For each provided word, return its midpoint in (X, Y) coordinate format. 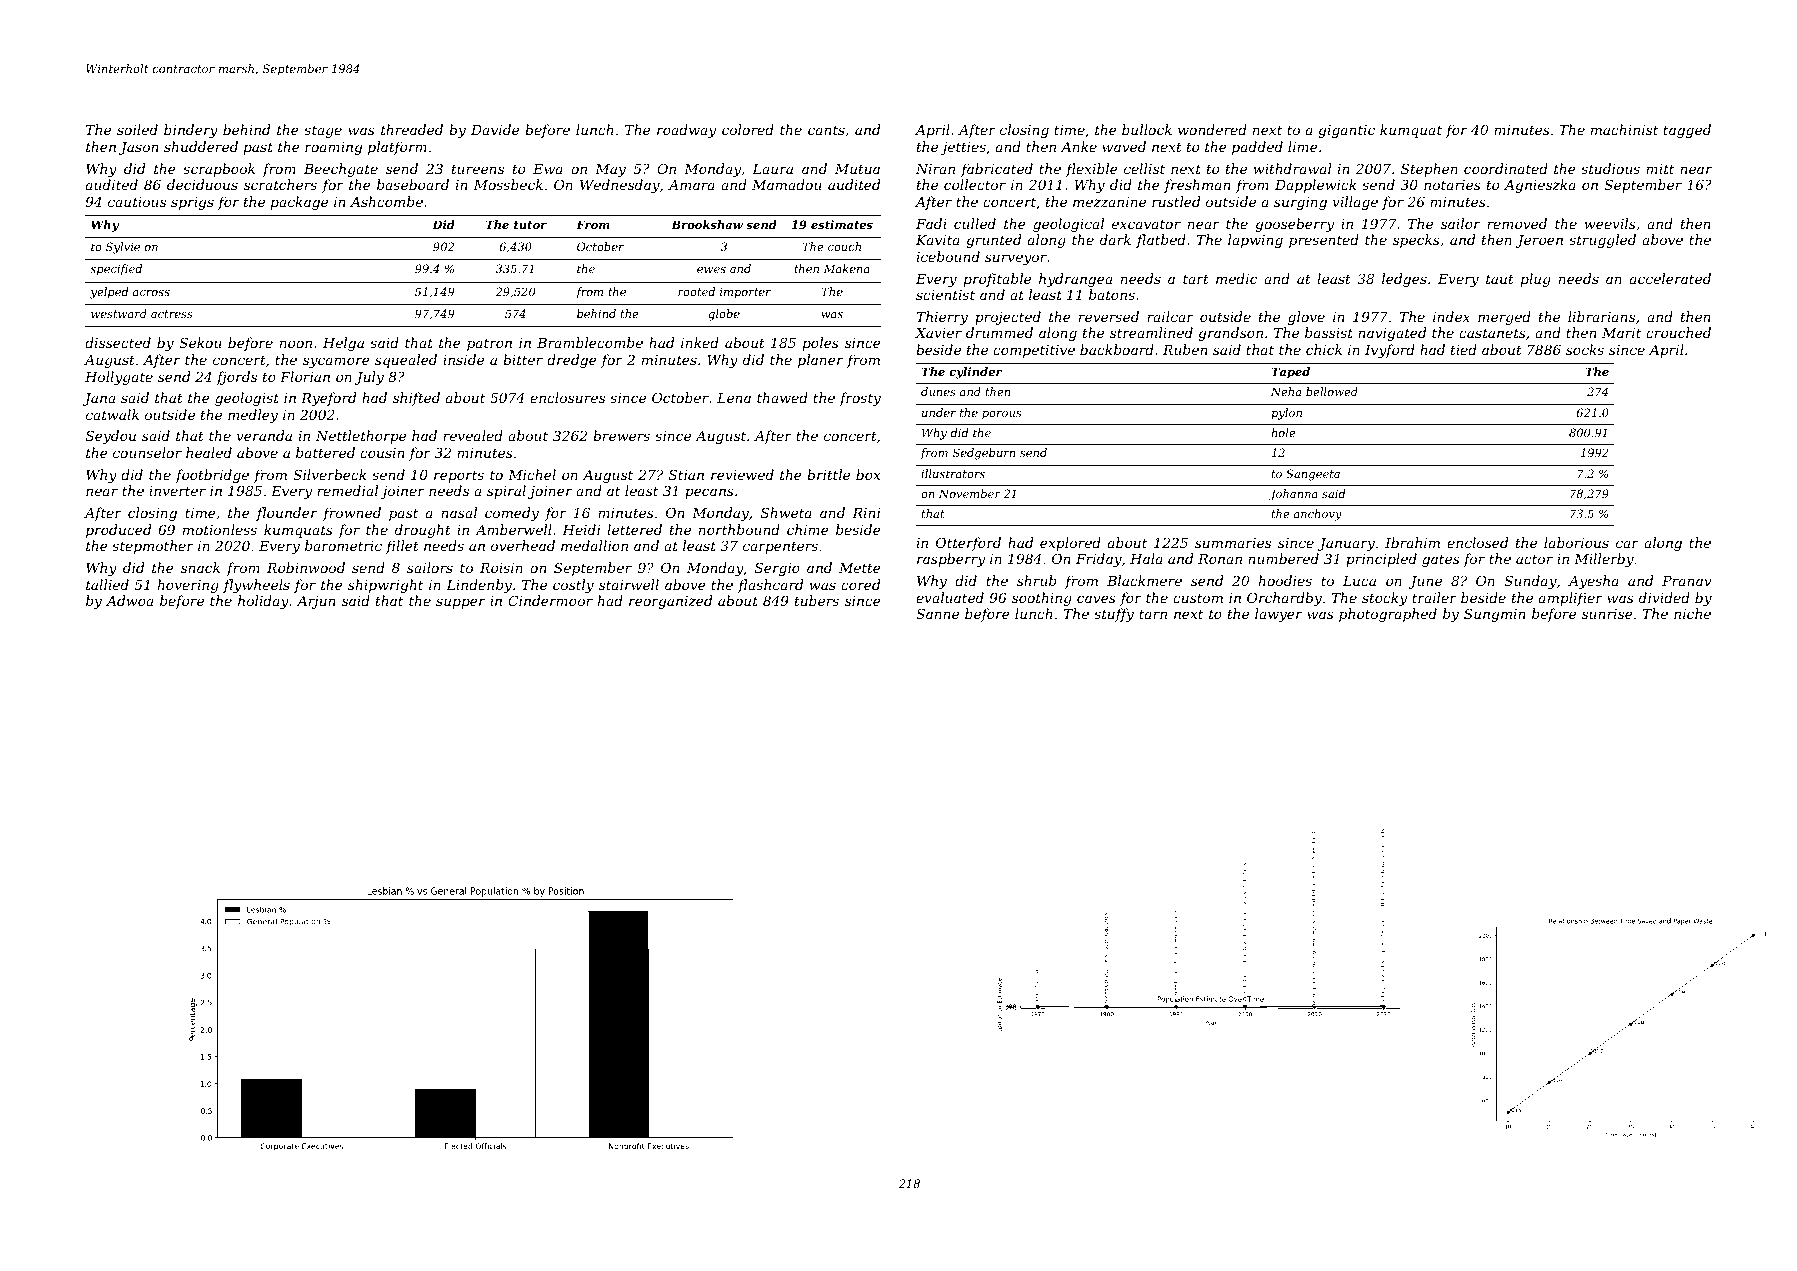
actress (172, 314)
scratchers (280, 184)
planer (820, 361)
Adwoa (129, 600)
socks (1585, 349)
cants (826, 130)
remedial (347, 490)
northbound (739, 529)
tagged (1687, 131)
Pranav (1686, 581)
